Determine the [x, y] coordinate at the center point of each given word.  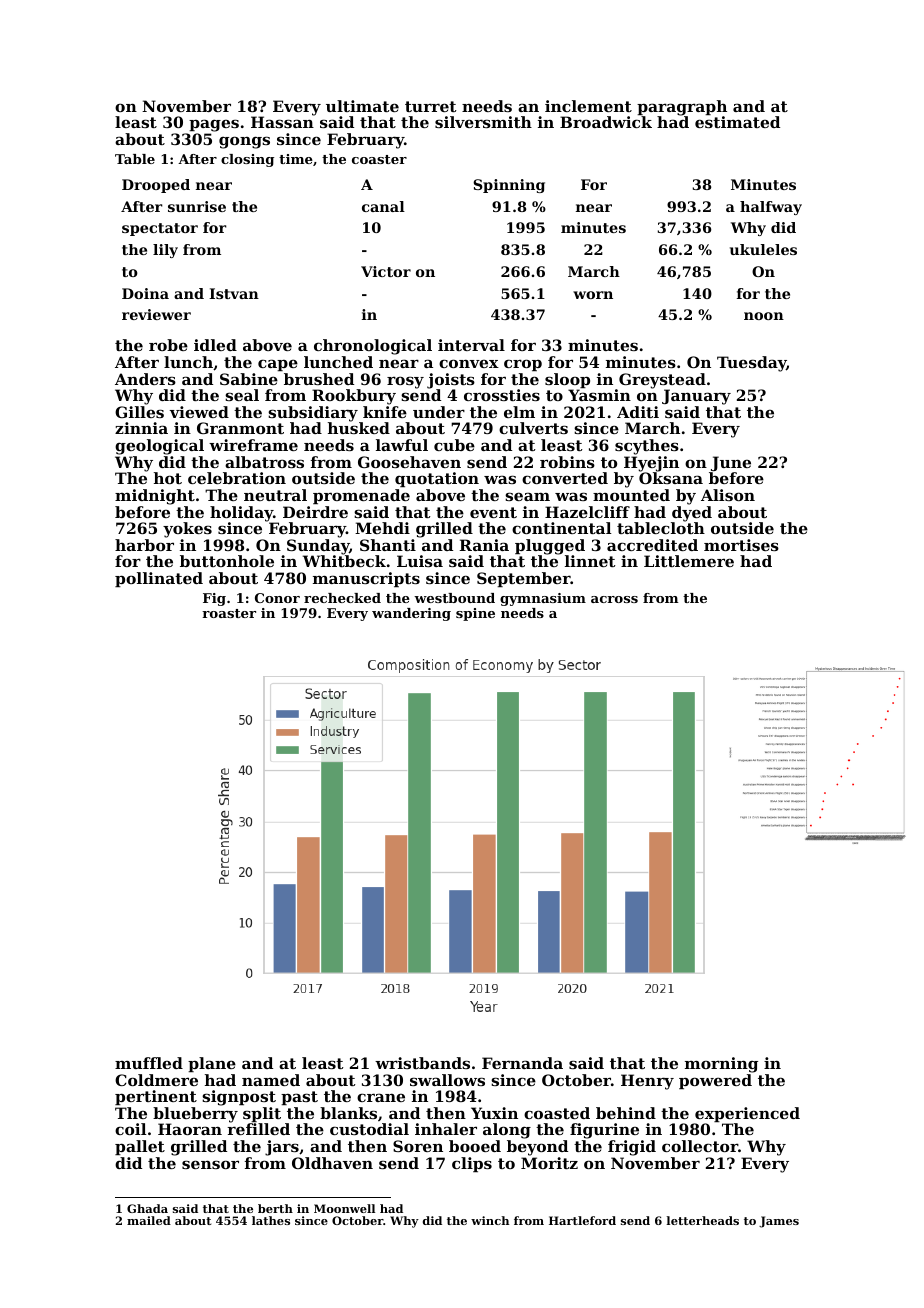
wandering [411, 614]
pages [214, 125]
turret [430, 106]
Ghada [147, 1208]
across [614, 599]
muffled [149, 1063]
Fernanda [522, 1063]
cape [278, 365]
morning [721, 1065]
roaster [229, 613]
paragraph [682, 108]
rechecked [342, 598]
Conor [277, 598]
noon [764, 316]
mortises [741, 545]
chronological [373, 347]
